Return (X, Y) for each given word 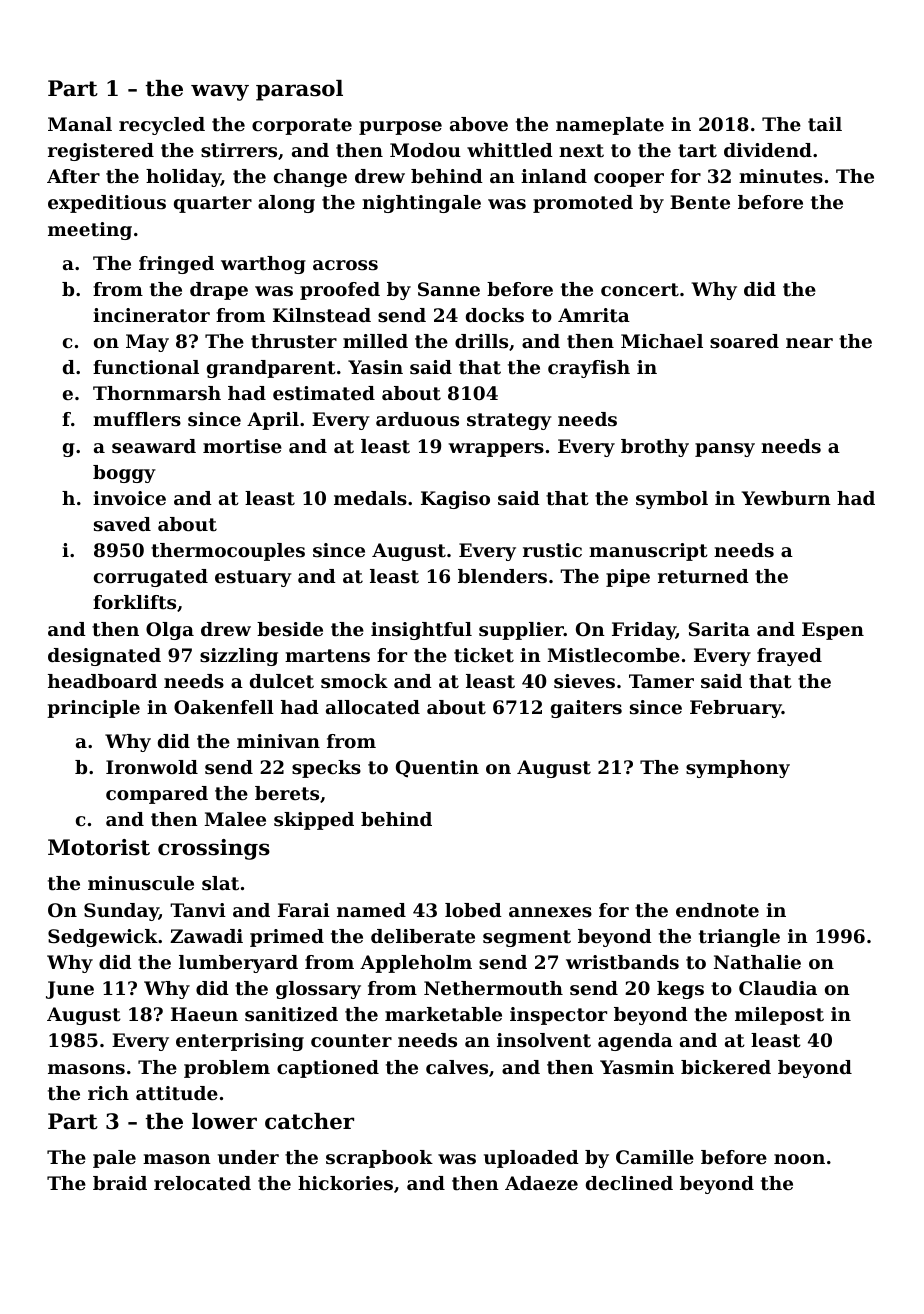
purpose (400, 128)
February (736, 709)
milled (375, 341)
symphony (738, 769)
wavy (220, 92)
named (371, 910)
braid (120, 1183)
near (809, 343)
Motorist (99, 847)
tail (825, 124)
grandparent (271, 369)
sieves (584, 681)
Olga (170, 631)
